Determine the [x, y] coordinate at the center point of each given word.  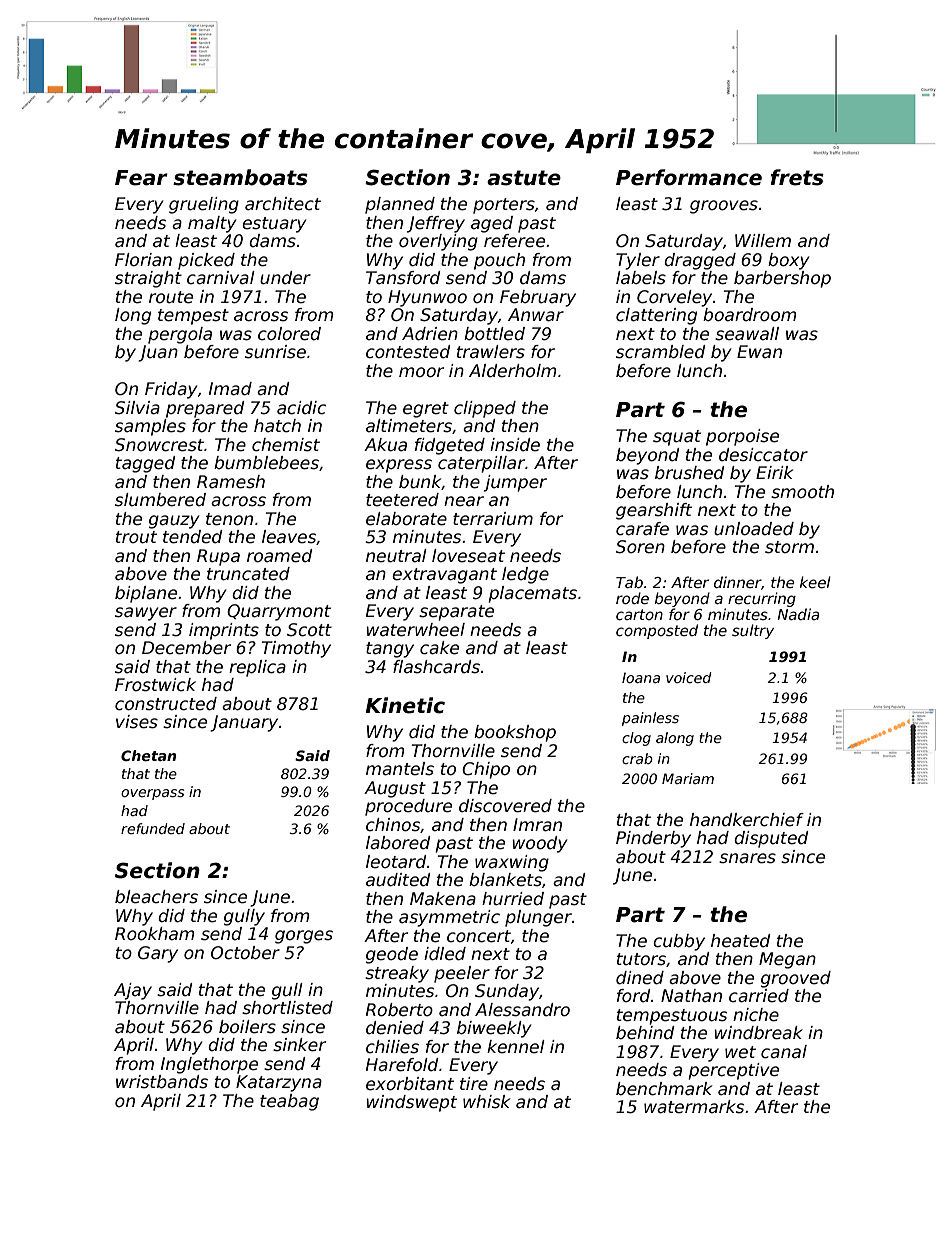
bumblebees [266, 463]
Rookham [154, 934]
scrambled [661, 352]
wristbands [162, 1082]
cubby [679, 942]
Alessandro [522, 1010]
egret [426, 410]
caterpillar [481, 464]
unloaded [754, 529]
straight [148, 279]
